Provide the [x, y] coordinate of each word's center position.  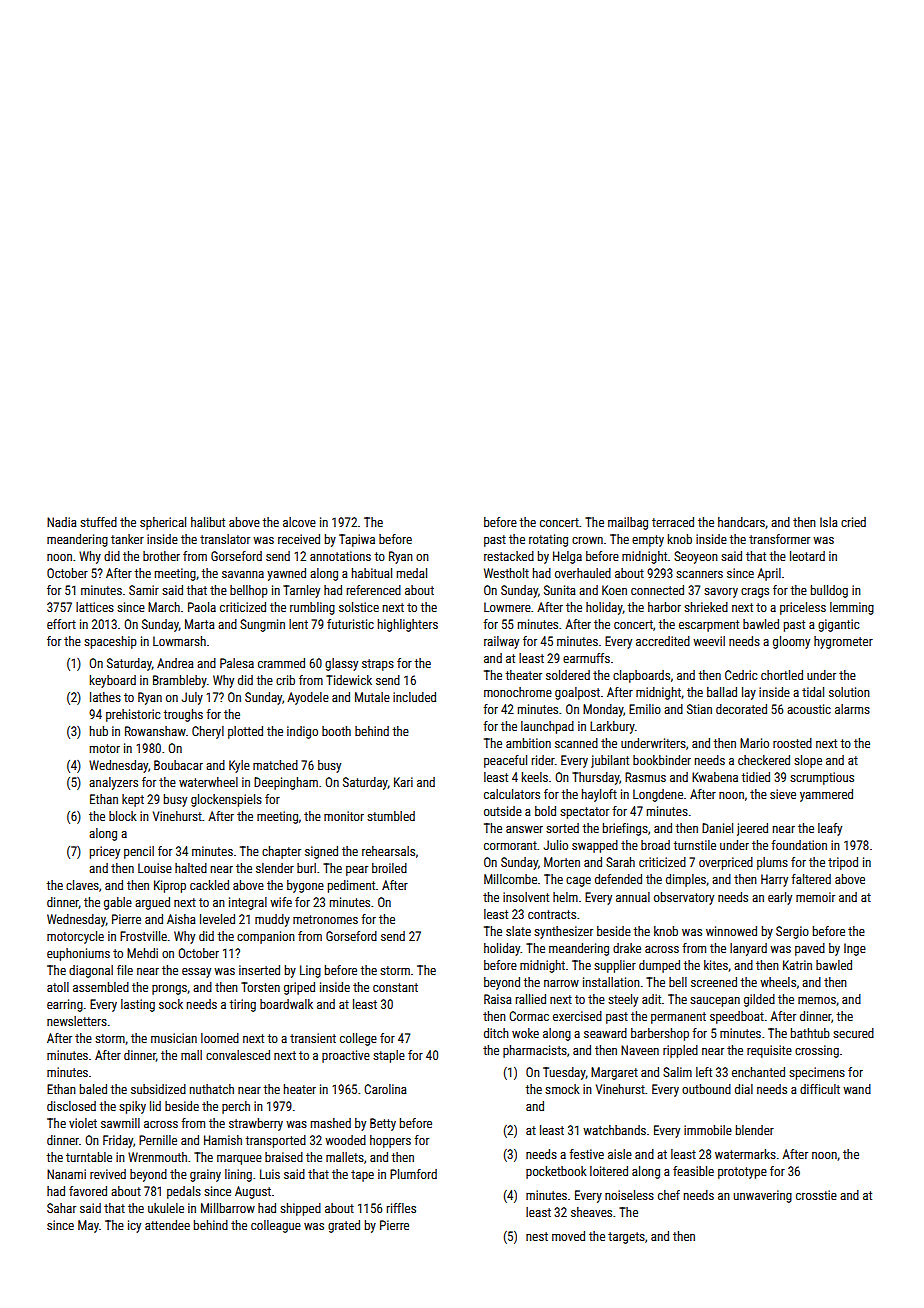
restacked [509, 556]
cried [853, 522]
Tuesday [564, 1073]
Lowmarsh [179, 641]
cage [578, 882]
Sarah [620, 862]
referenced [374, 590]
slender [275, 868]
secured [853, 1033]
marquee [239, 1160]
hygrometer [843, 642]
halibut [208, 522]
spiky [132, 1107]
